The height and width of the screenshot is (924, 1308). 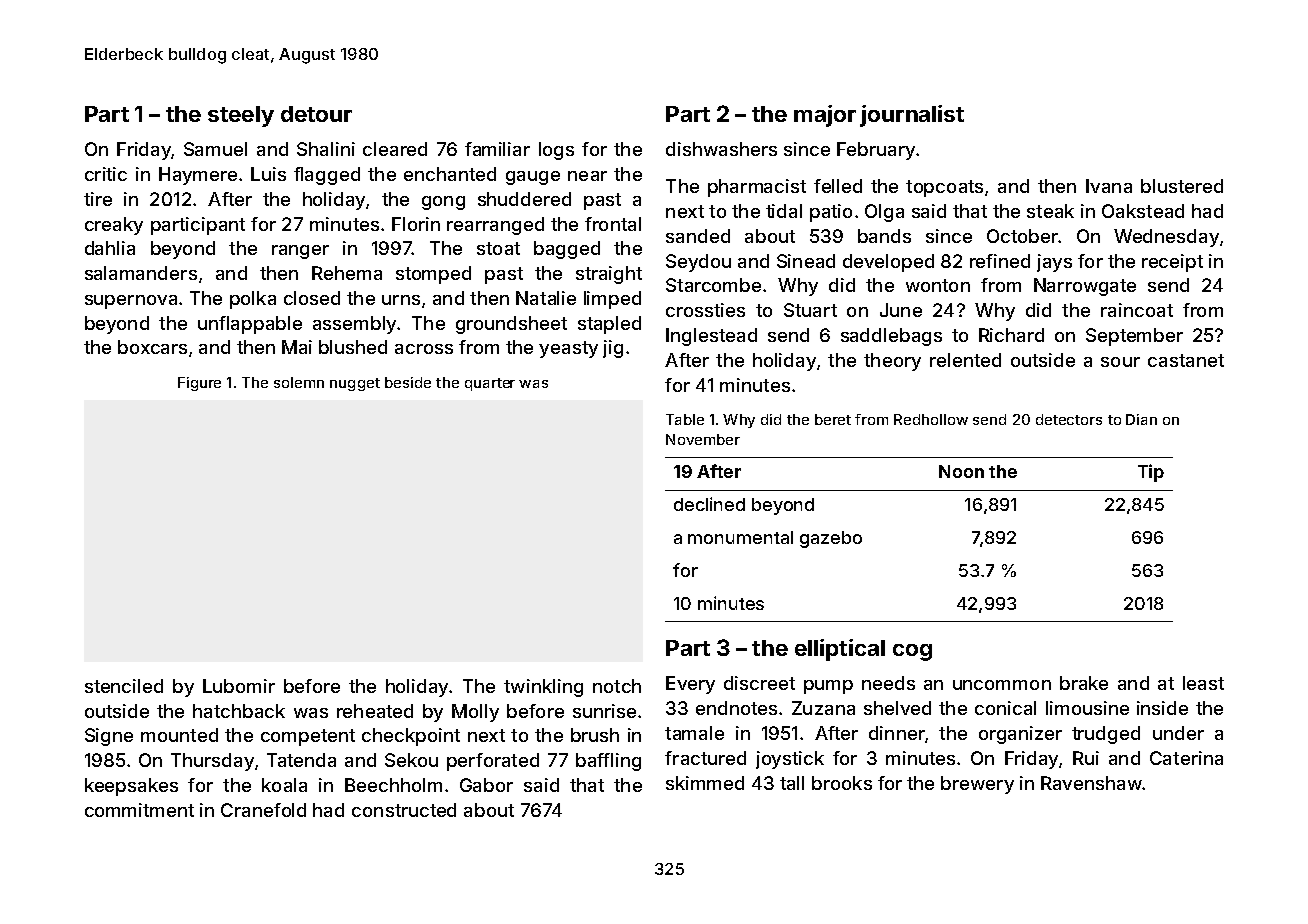 What do you see at coordinates (239, 686) in the screenshot?
I see `Lubomir` at bounding box center [239, 686].
